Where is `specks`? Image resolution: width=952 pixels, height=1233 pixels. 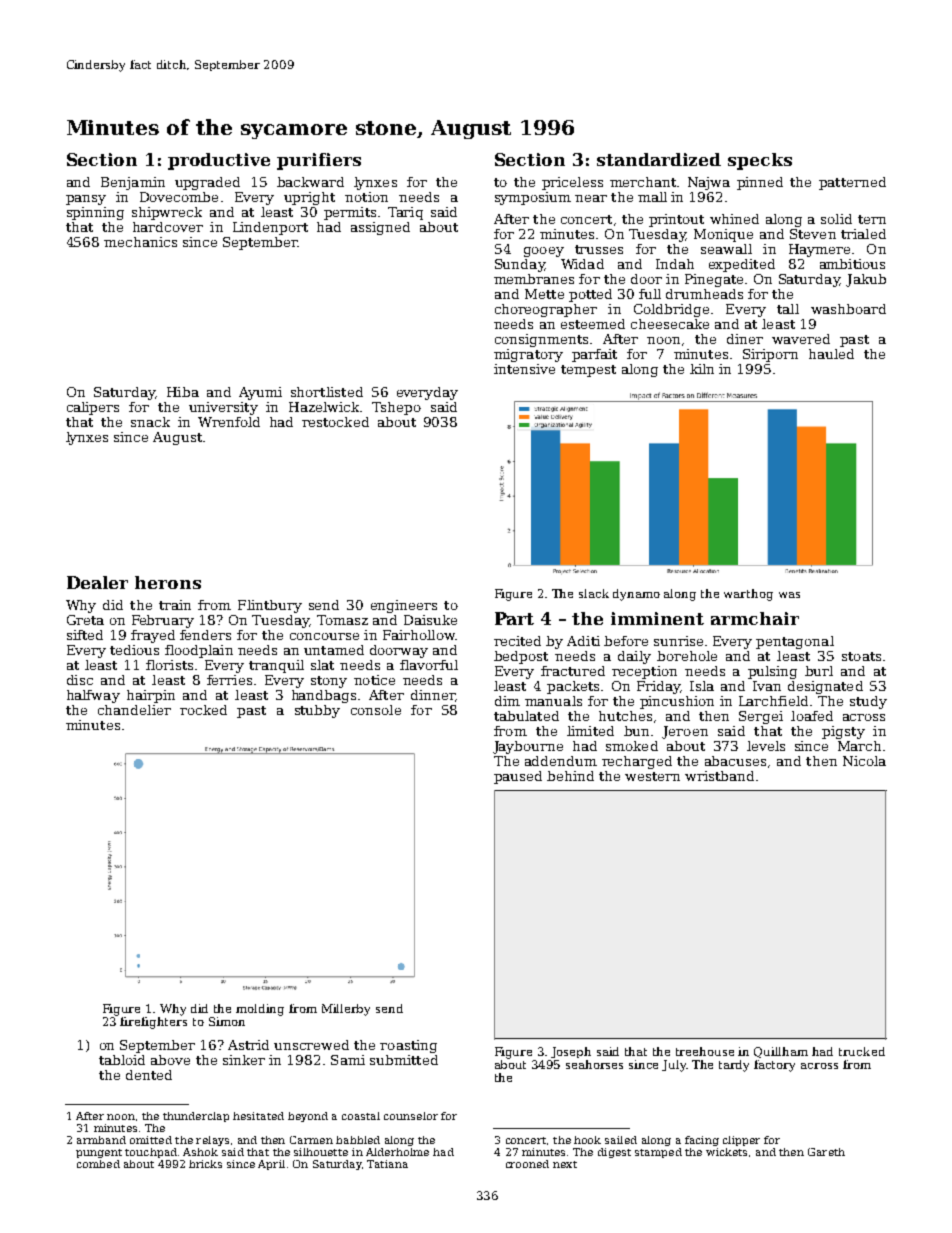 specks is located at coordinates (760, 161).
